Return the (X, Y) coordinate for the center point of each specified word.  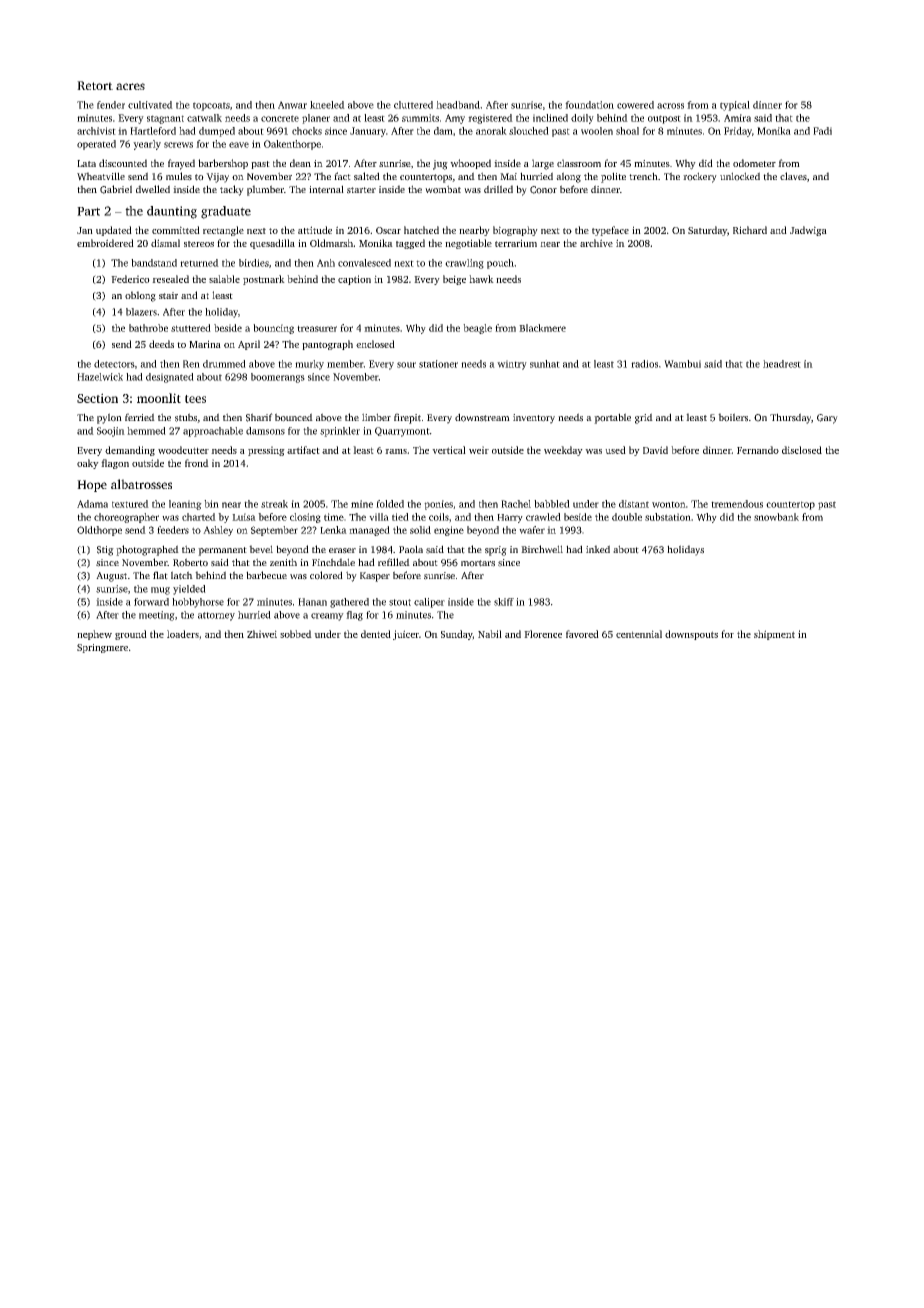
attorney (216, 616)
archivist (96, 131)
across (670, 106)
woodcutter (183, 450)
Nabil (490, 634)
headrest (782, 364)
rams (396, 451)
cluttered (413, 105)
